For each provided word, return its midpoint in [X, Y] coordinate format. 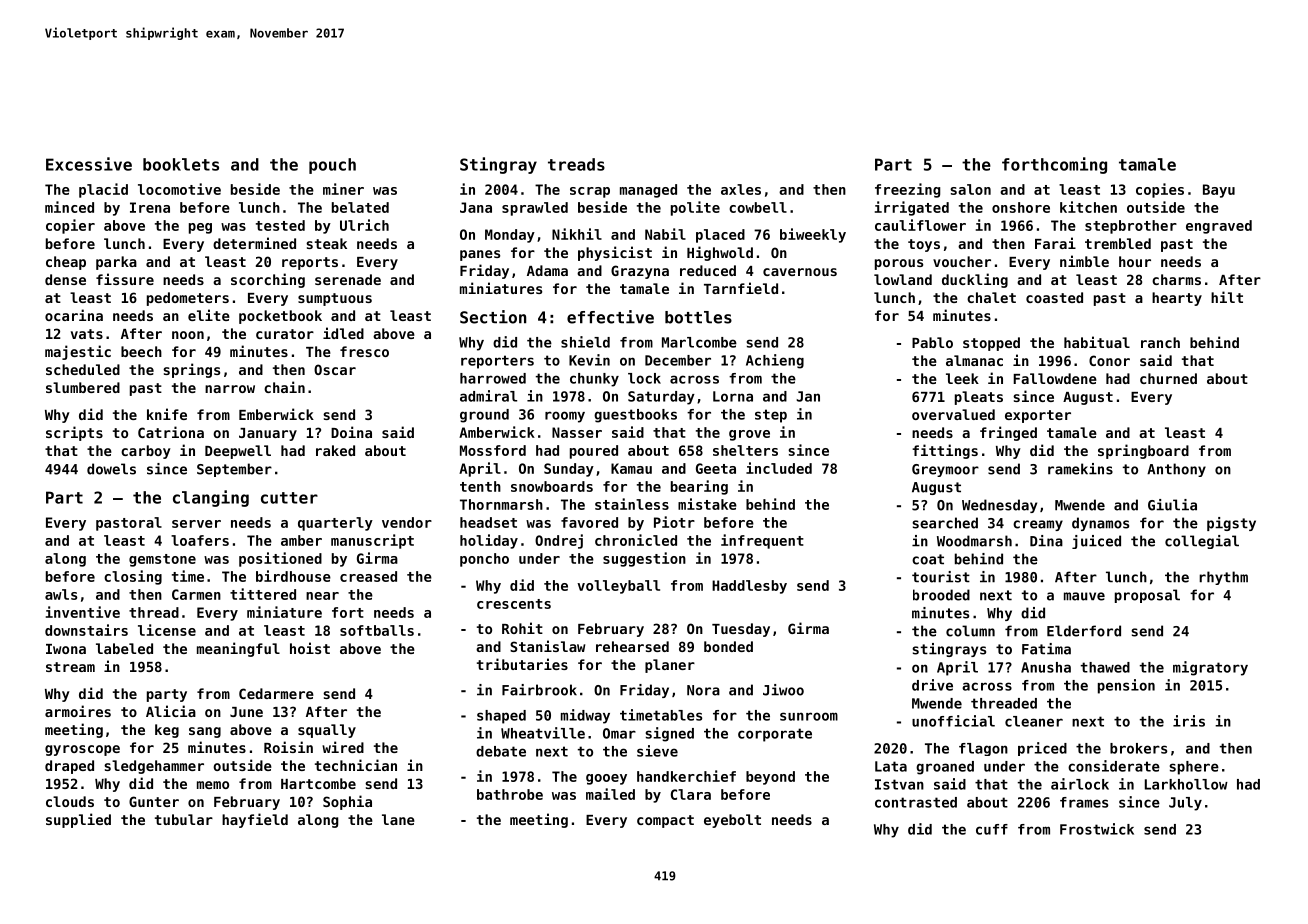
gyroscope [82, 750]
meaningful [238, 649]
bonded [728, 646]
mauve [1084, 596]
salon [970, 189]
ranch [1160, 342]
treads [576, 164]
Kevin [589, 360]
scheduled [83, 369]
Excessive [89, 164]
